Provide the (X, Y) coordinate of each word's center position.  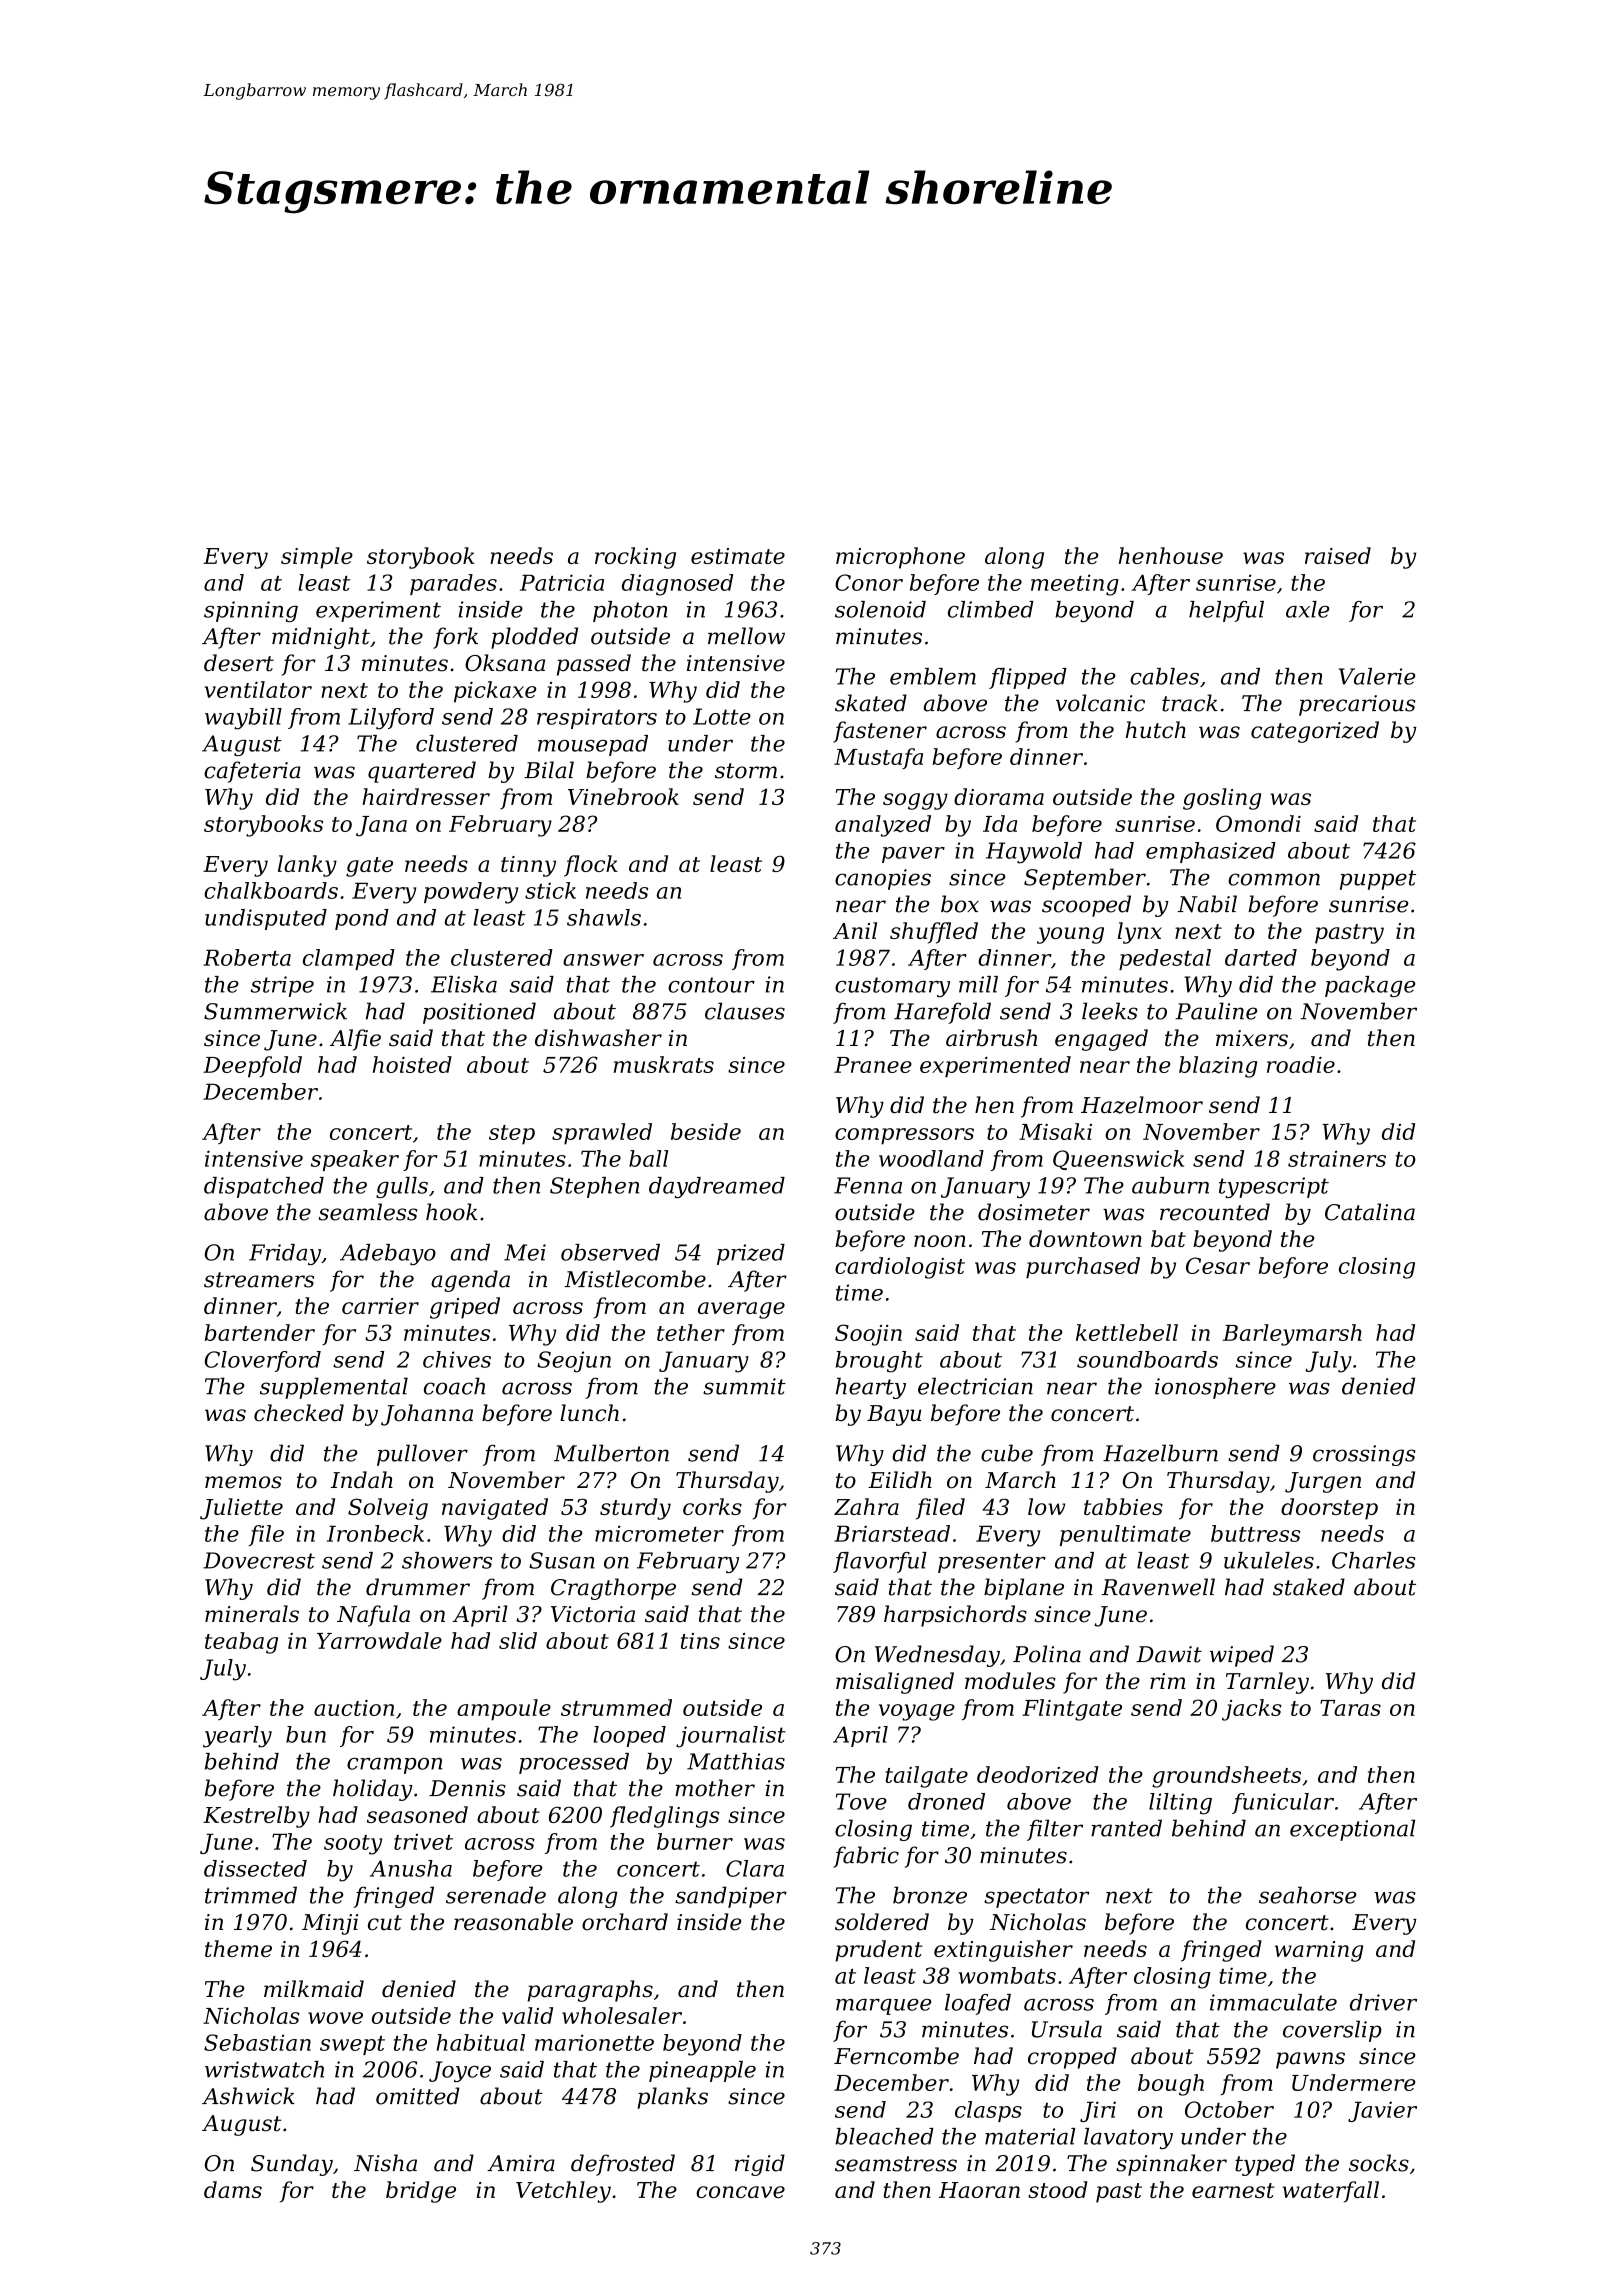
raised (1338, 555)
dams (233, 2189)
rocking (635, 558)
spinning (251, 611)
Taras (1350, 1708)
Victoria (593, 1614)
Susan (562, 1560)
